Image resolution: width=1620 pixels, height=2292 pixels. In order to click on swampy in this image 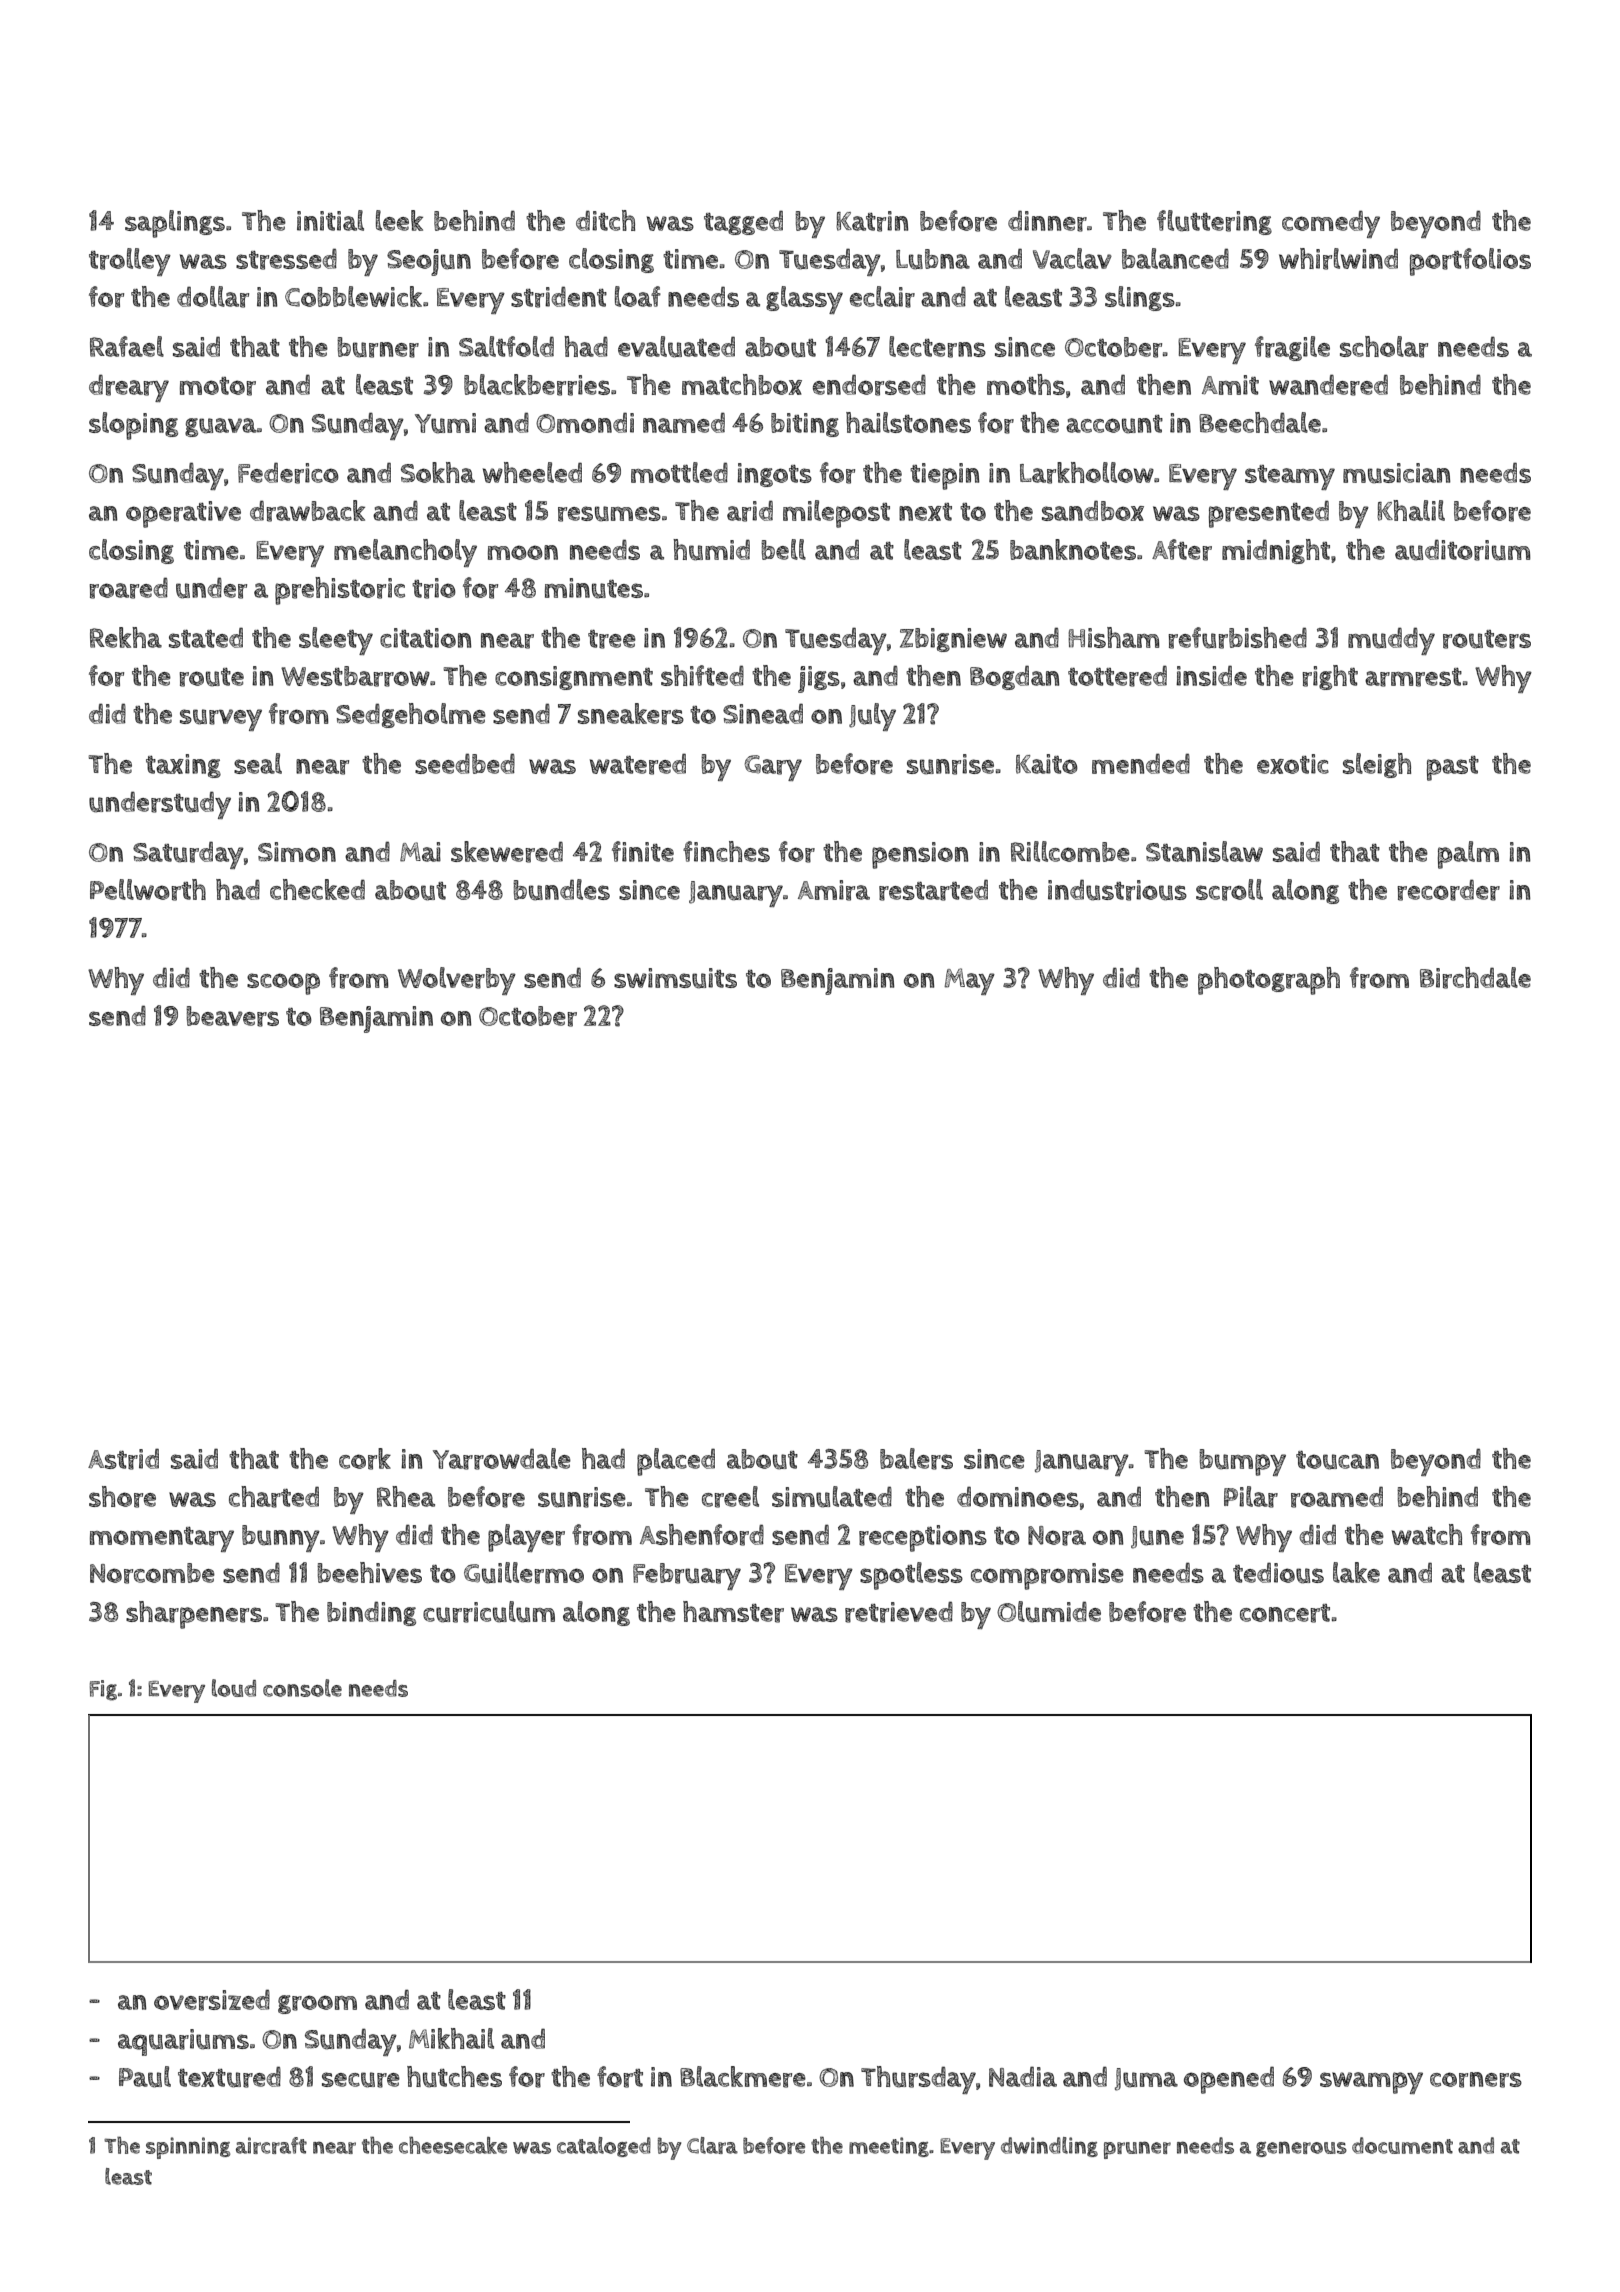, I will do `click(1371, 2083)`.
